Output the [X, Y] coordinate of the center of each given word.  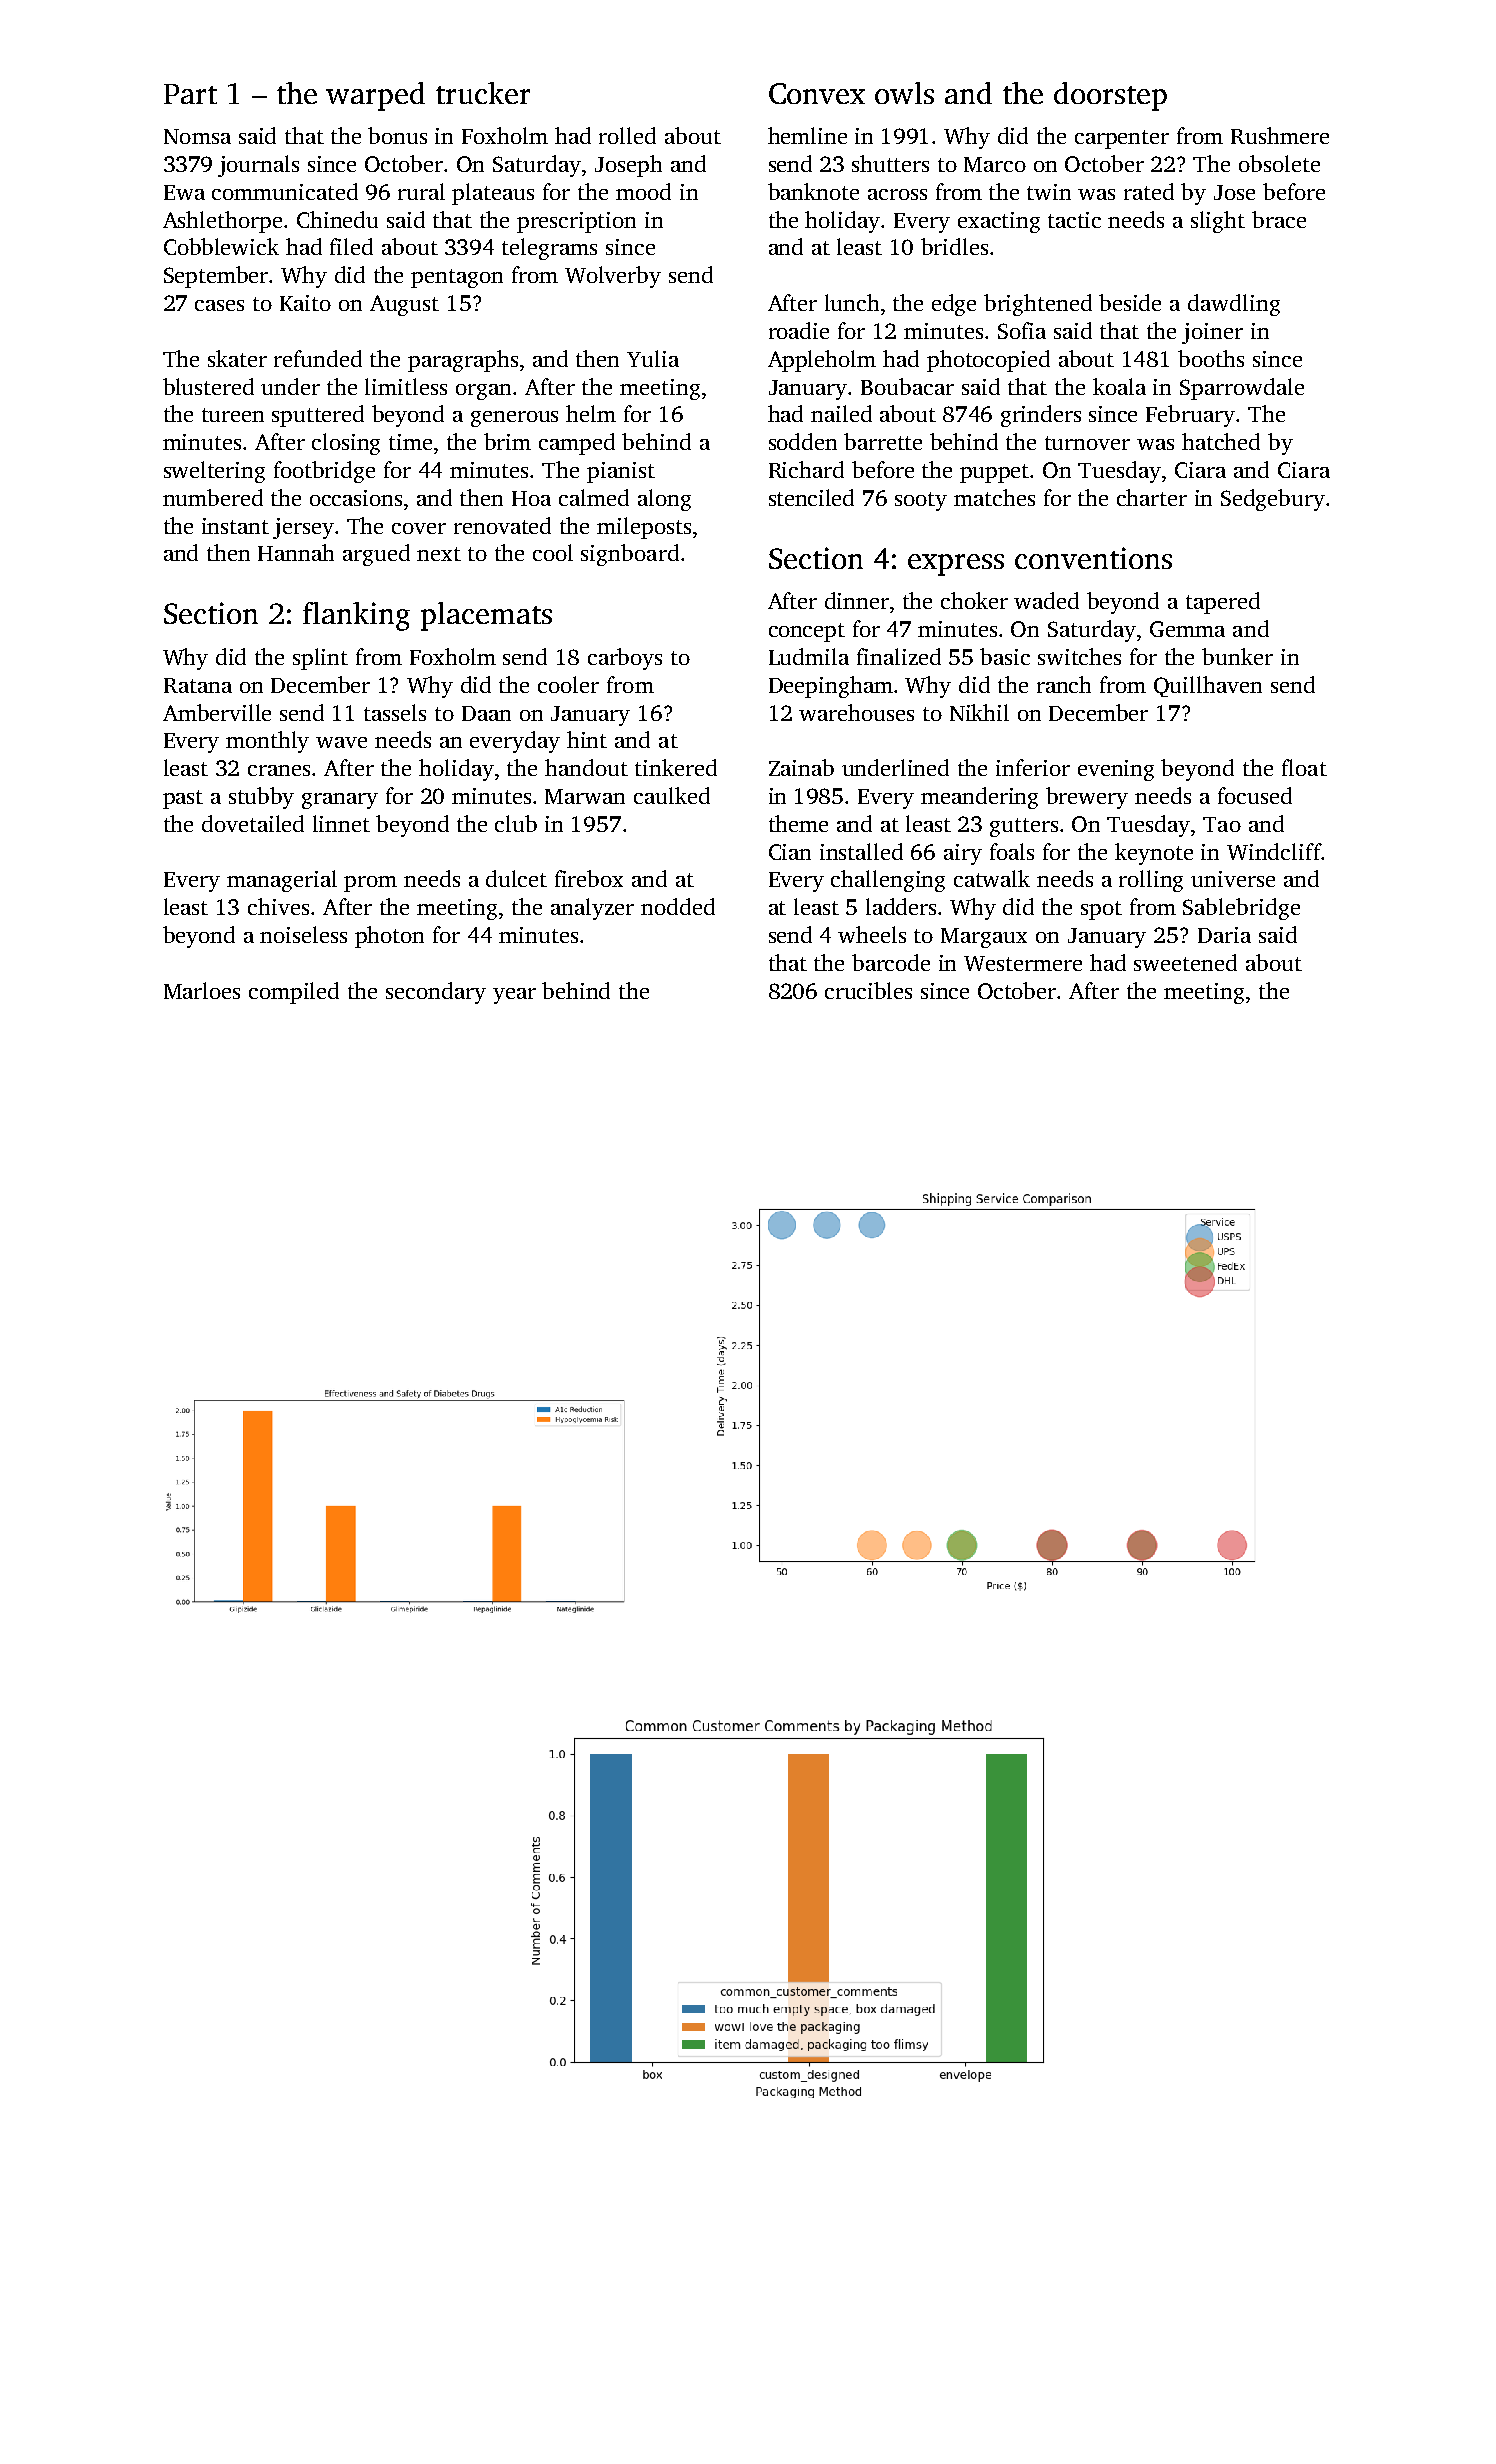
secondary [436, 993]
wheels [872, 934]
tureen [233, 415]
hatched [1221, 441]
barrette [883, 441]
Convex [817, 93]
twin [1049, 192]
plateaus [493, 194]
